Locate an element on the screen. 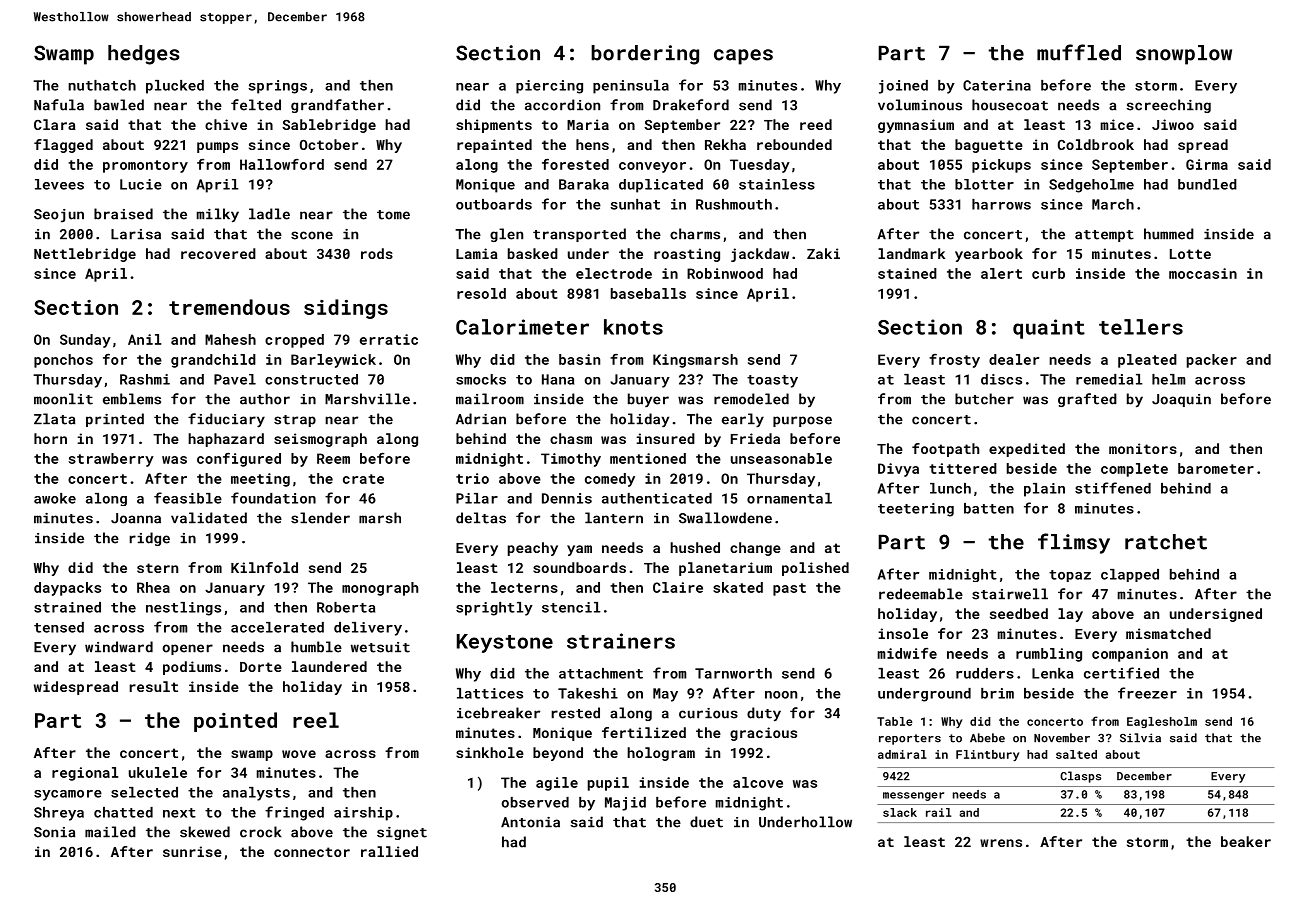 This screenshot has width=1308, height=924. hedges is located at coordinates (144, 55).
